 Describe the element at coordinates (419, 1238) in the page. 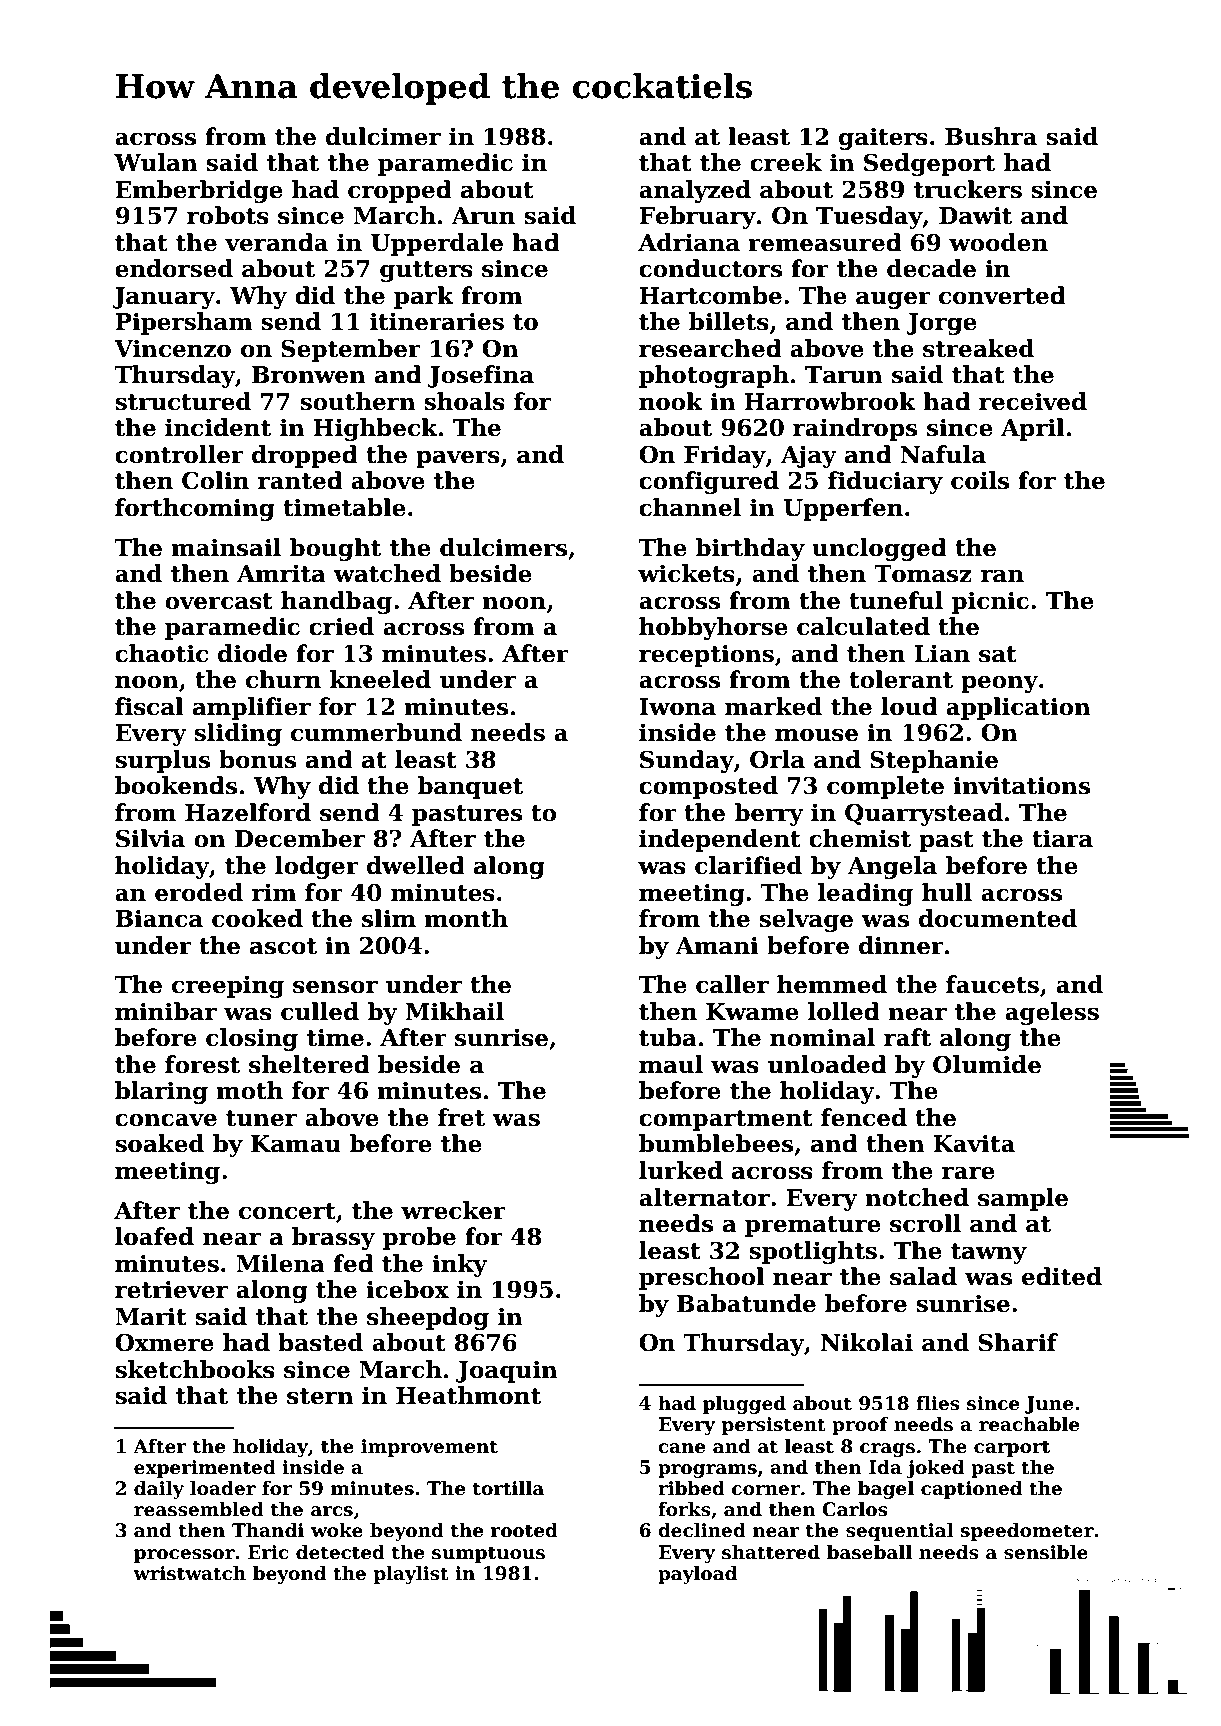

I see `probe` at that location.
